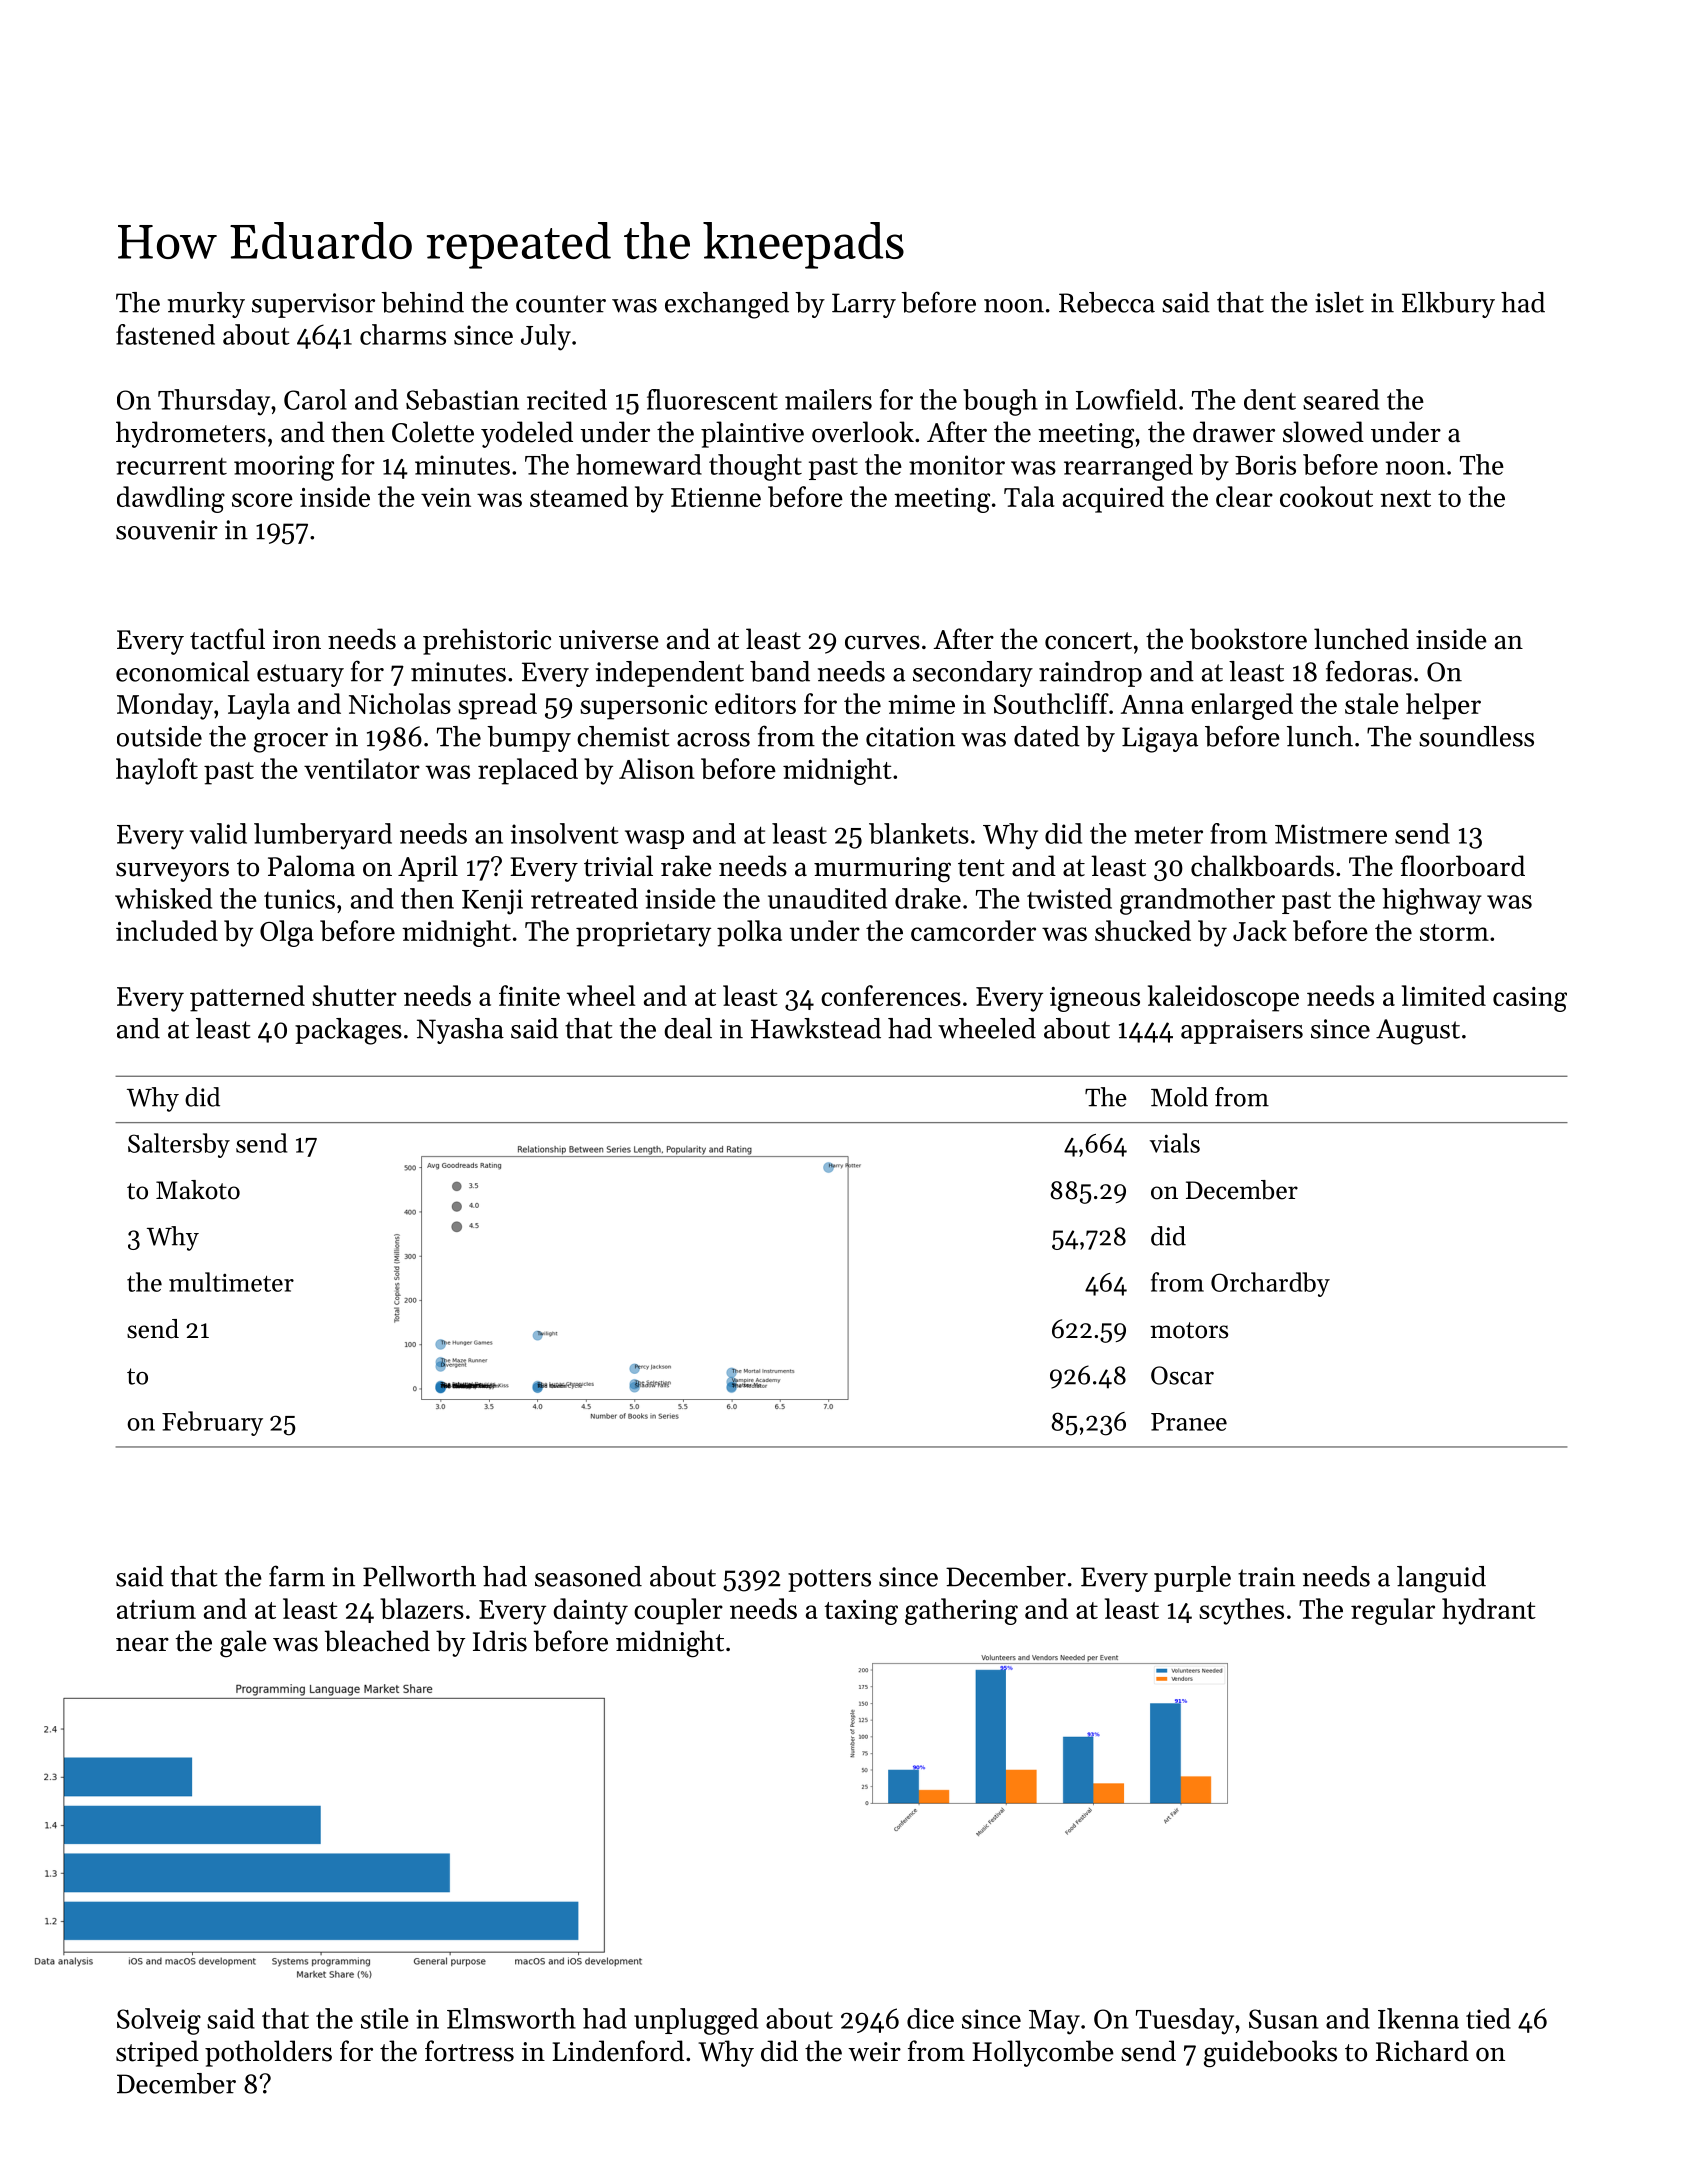 This image has height=2178, width=1683. Describe the element at coordinates (385, 2018) in the image. I see `stile` at that location.
